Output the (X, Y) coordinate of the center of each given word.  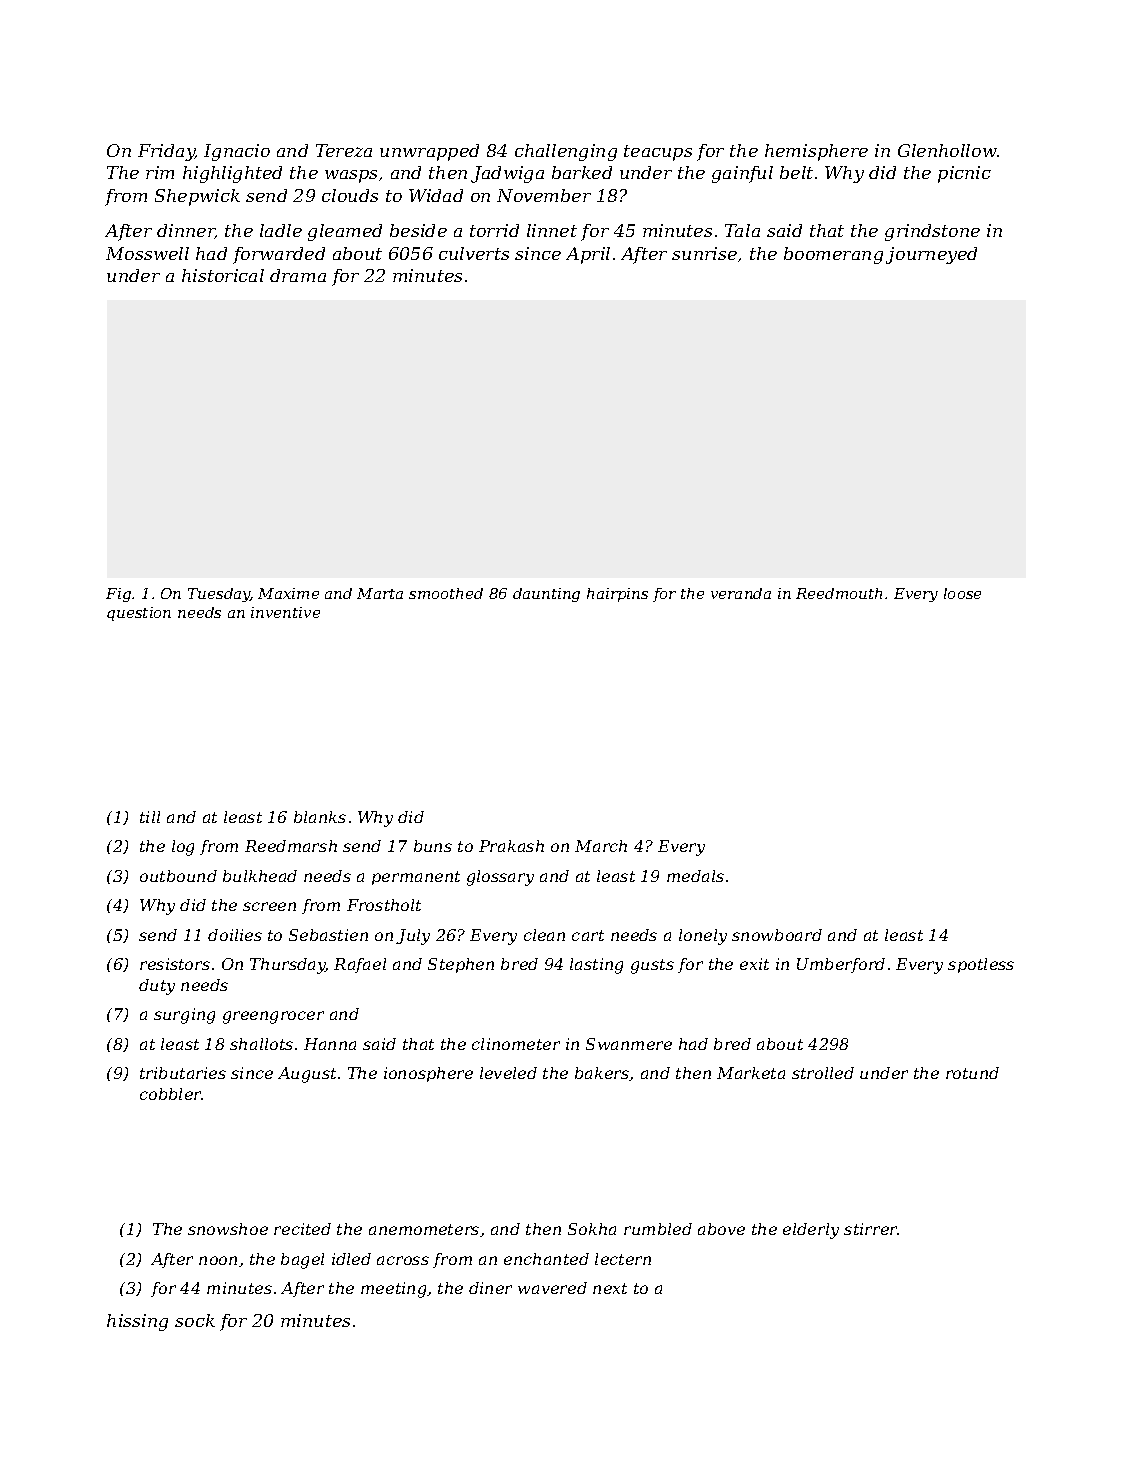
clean (544, 935)
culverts (474, 253)
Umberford (841, 965)
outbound (178, 876)
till (150, 817)
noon (218, 1260)
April (588, 255)
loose (962, 593)
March (601, 846)
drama (298, 275)
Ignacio (237, 152)
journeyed (931, 255)
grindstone (932, 232)
